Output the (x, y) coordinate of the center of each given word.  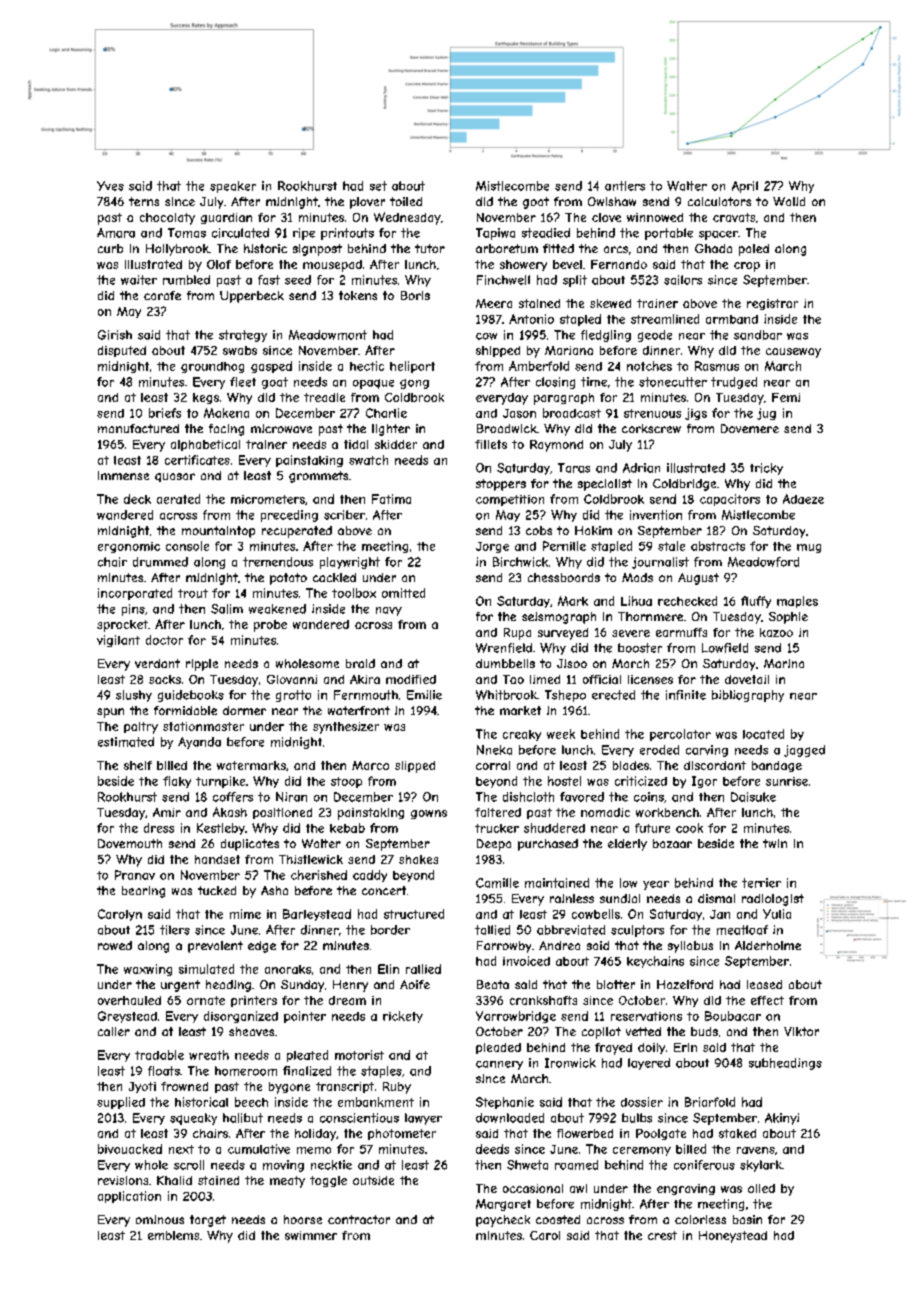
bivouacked (130, 1149)
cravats (734, 217)
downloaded (510, 1118)
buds (704, 1031)
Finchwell (503, 280)
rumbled (186, 280)
